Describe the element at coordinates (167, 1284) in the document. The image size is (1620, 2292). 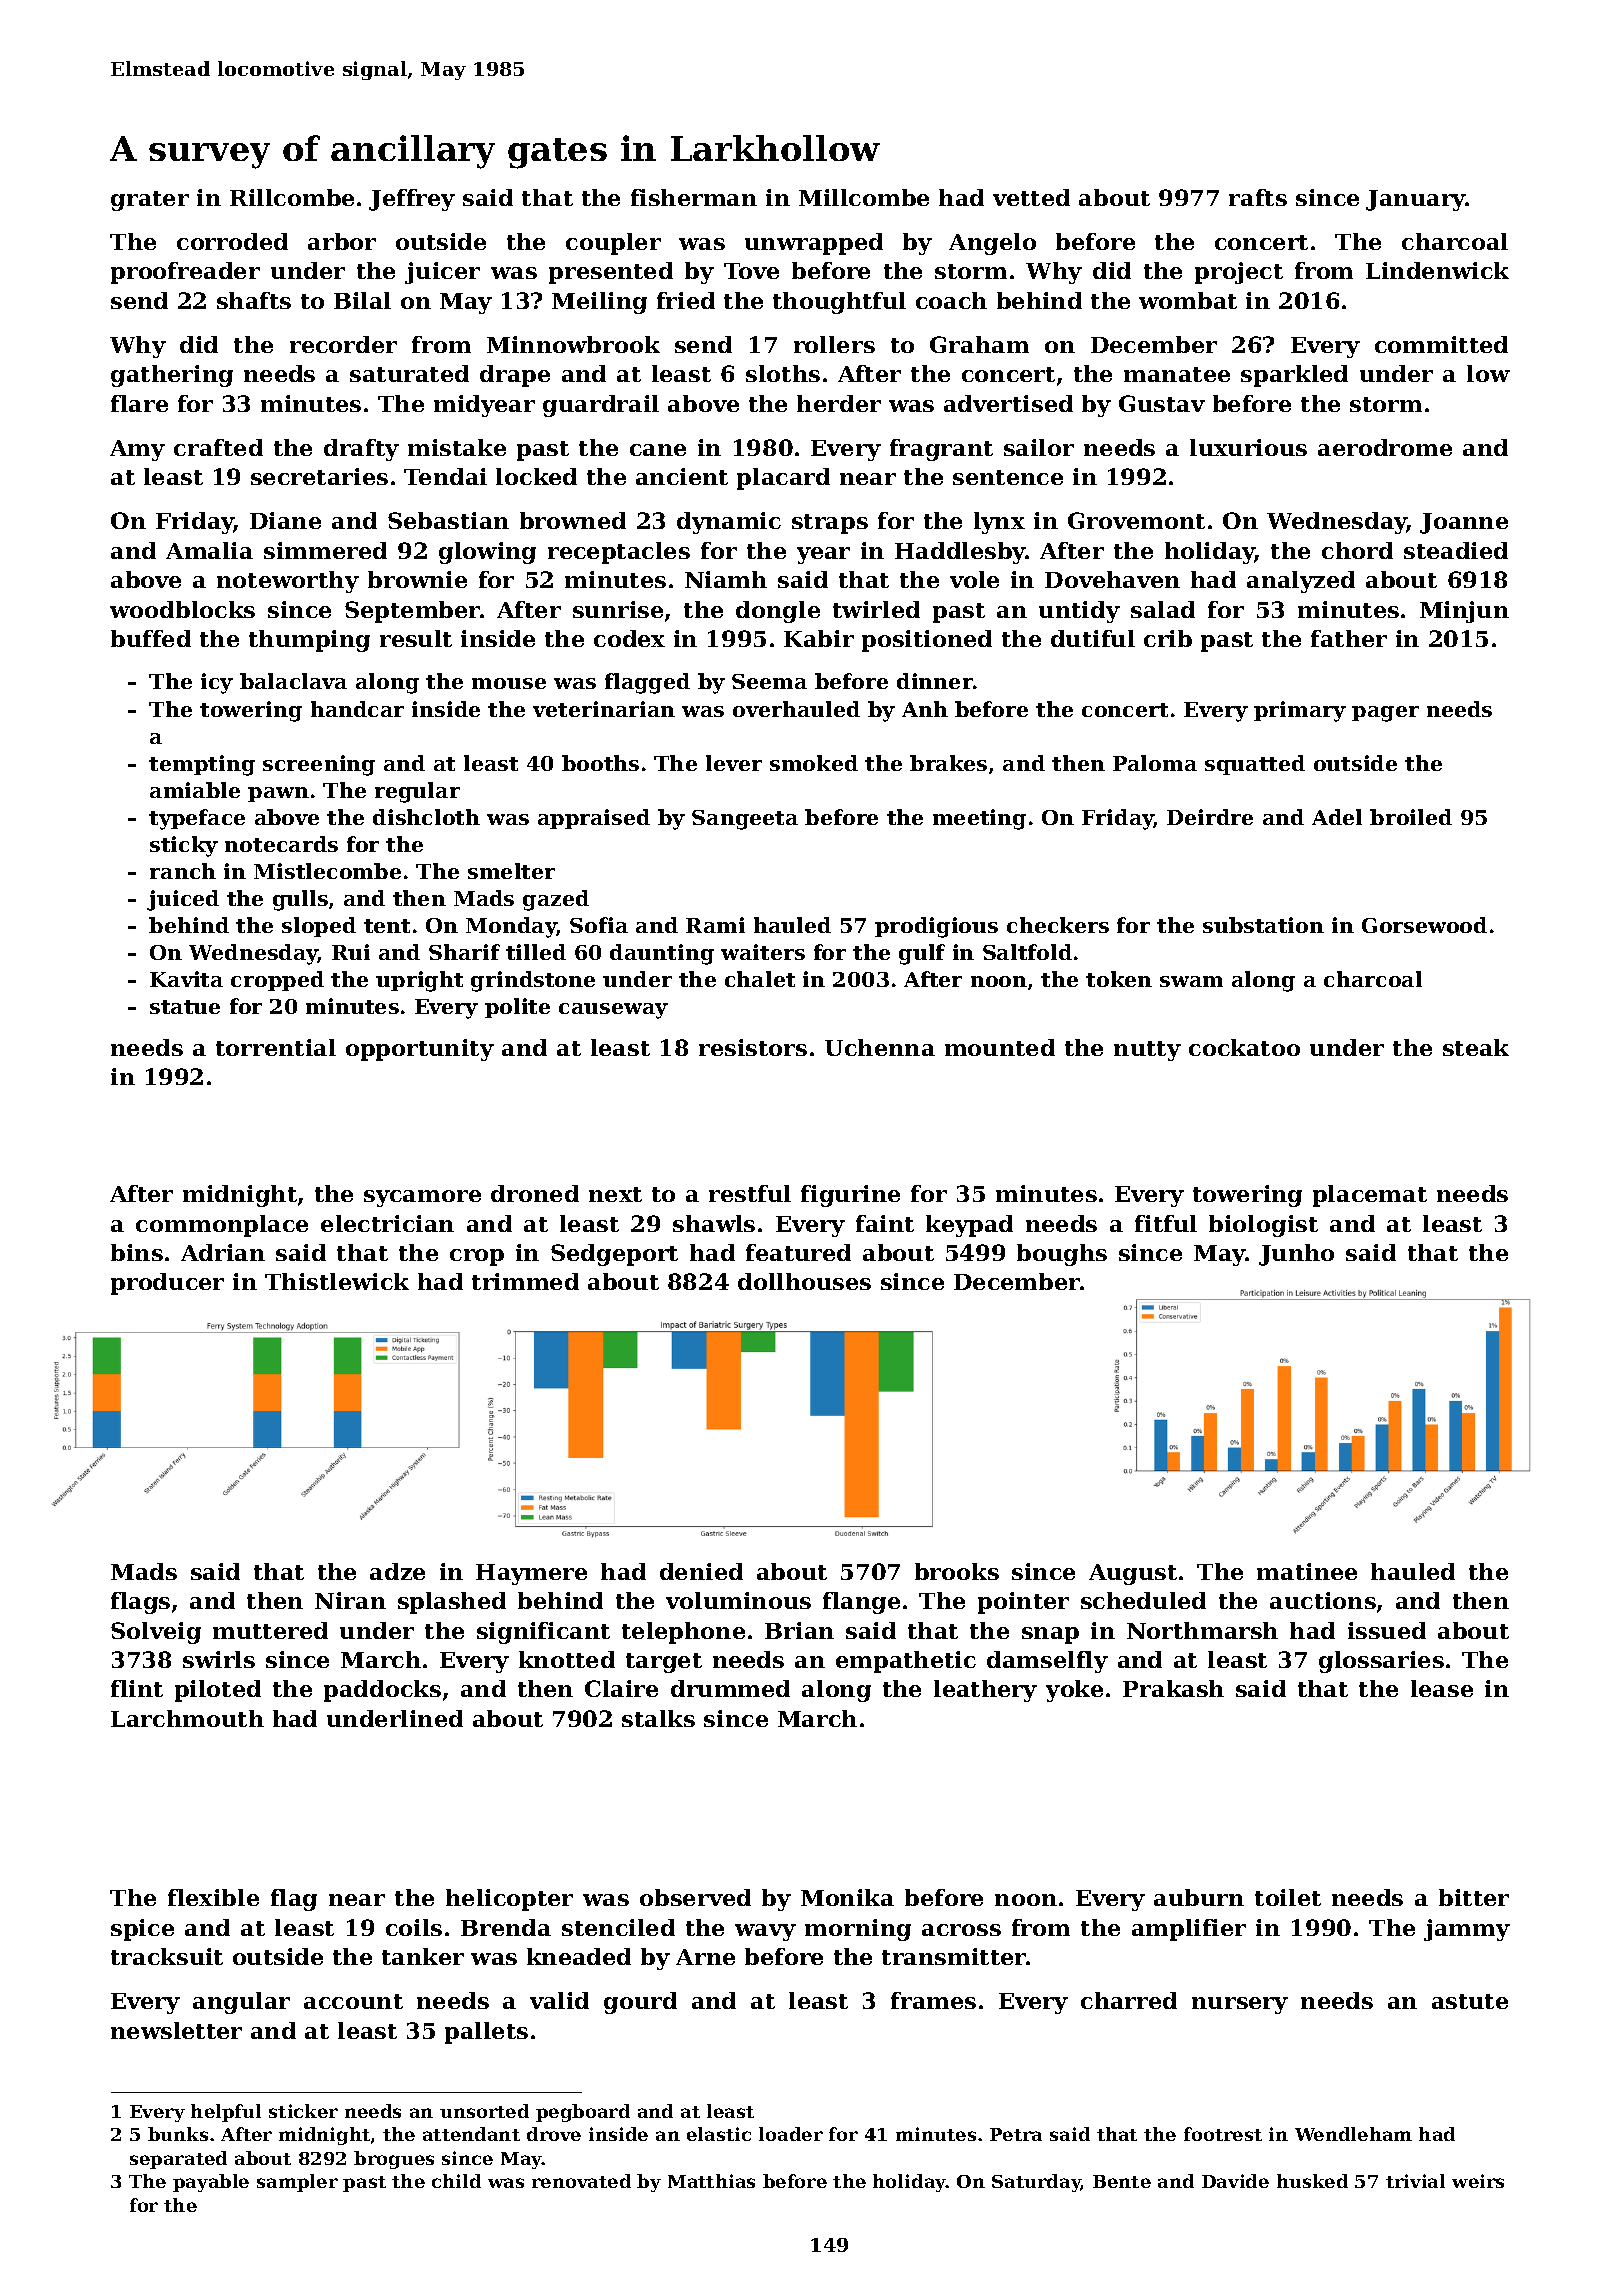
I see `producer` at that location.
